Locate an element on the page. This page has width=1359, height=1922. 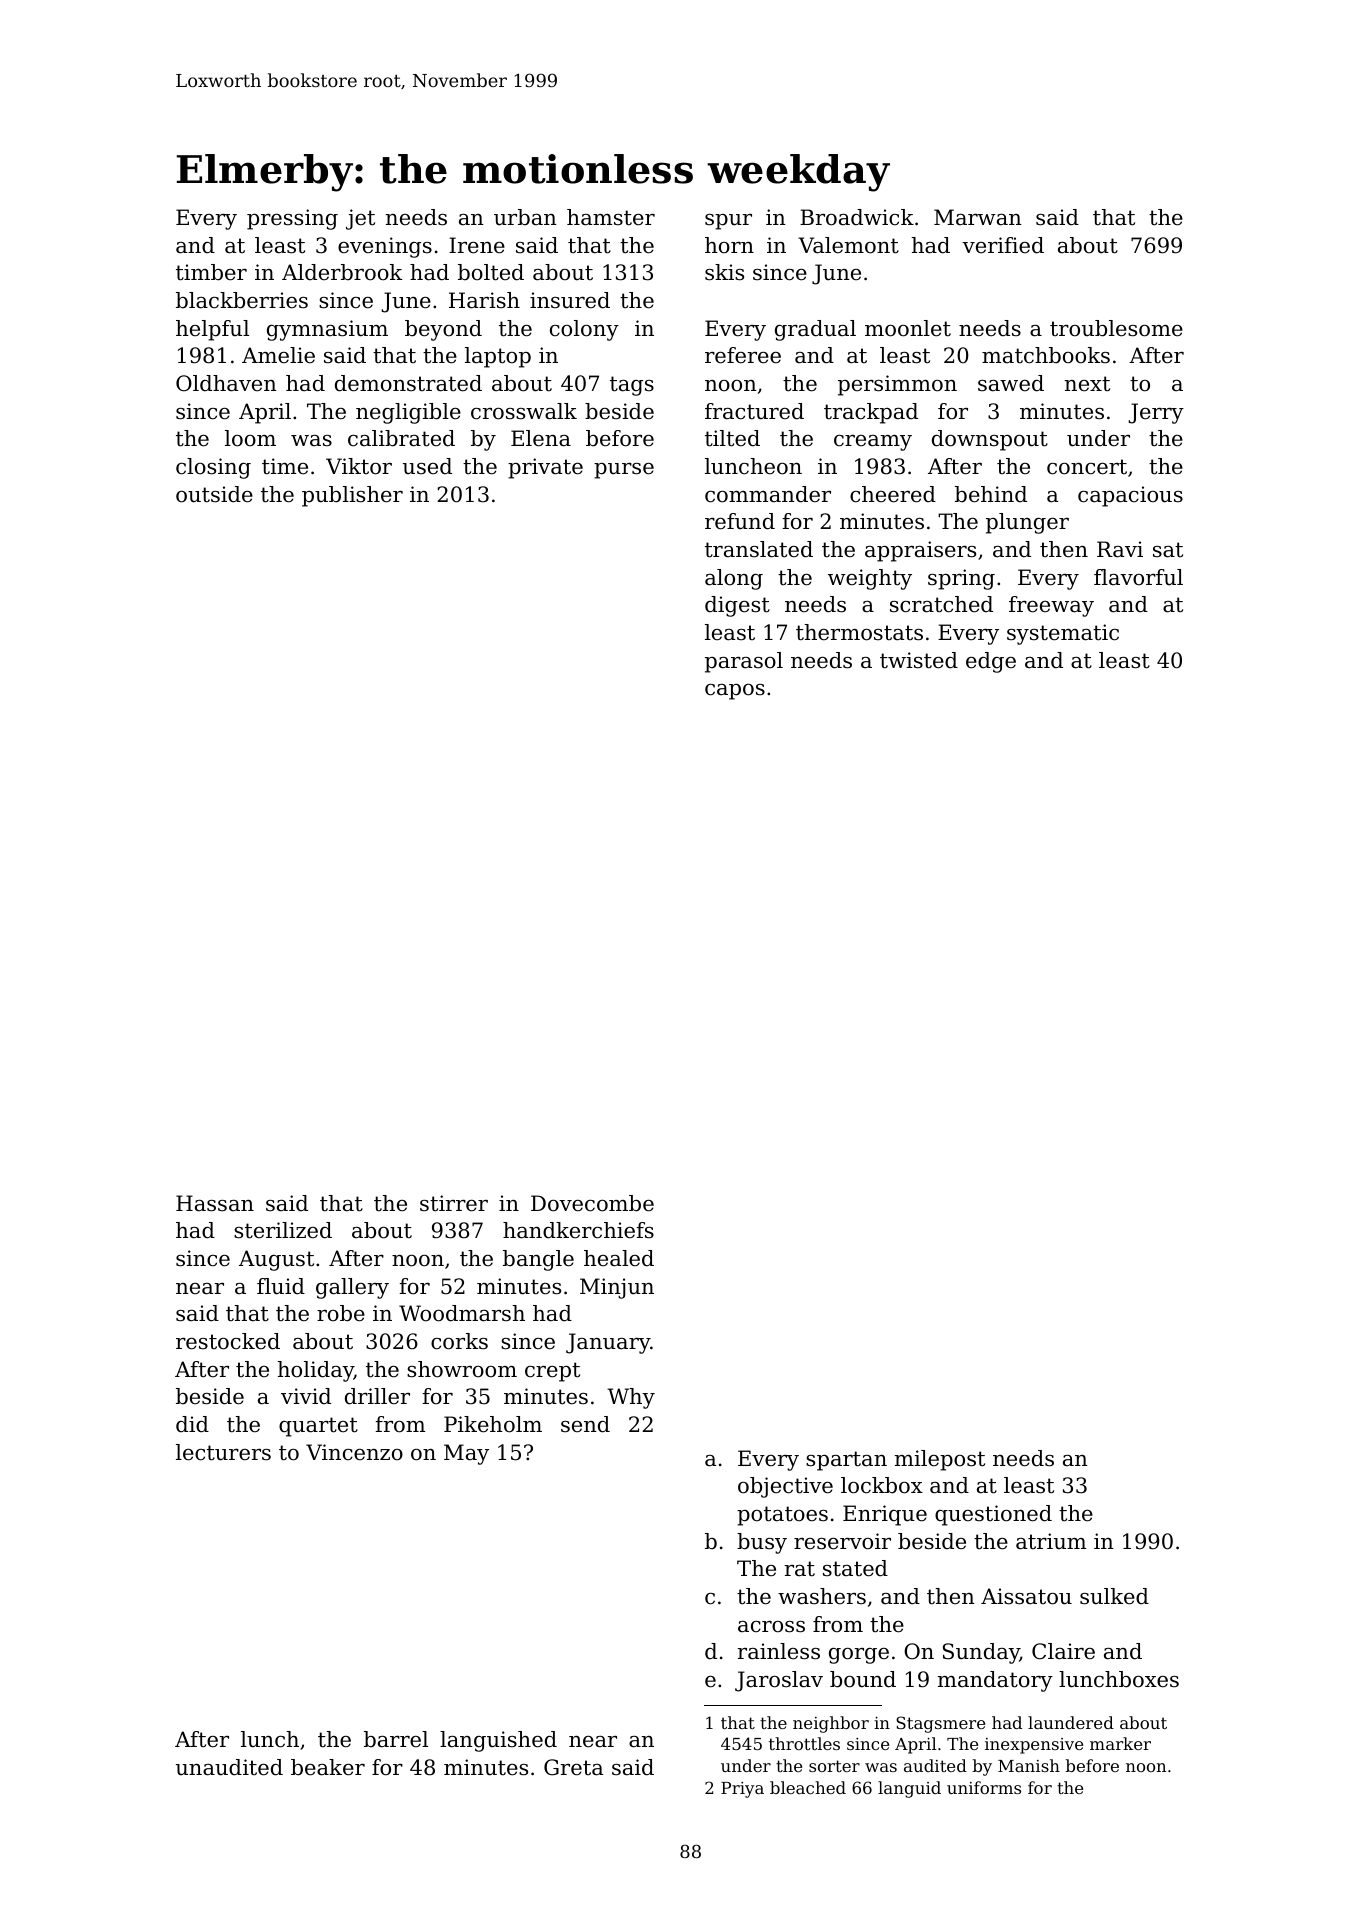
atrium is located at coordinates (1051, 1541).
